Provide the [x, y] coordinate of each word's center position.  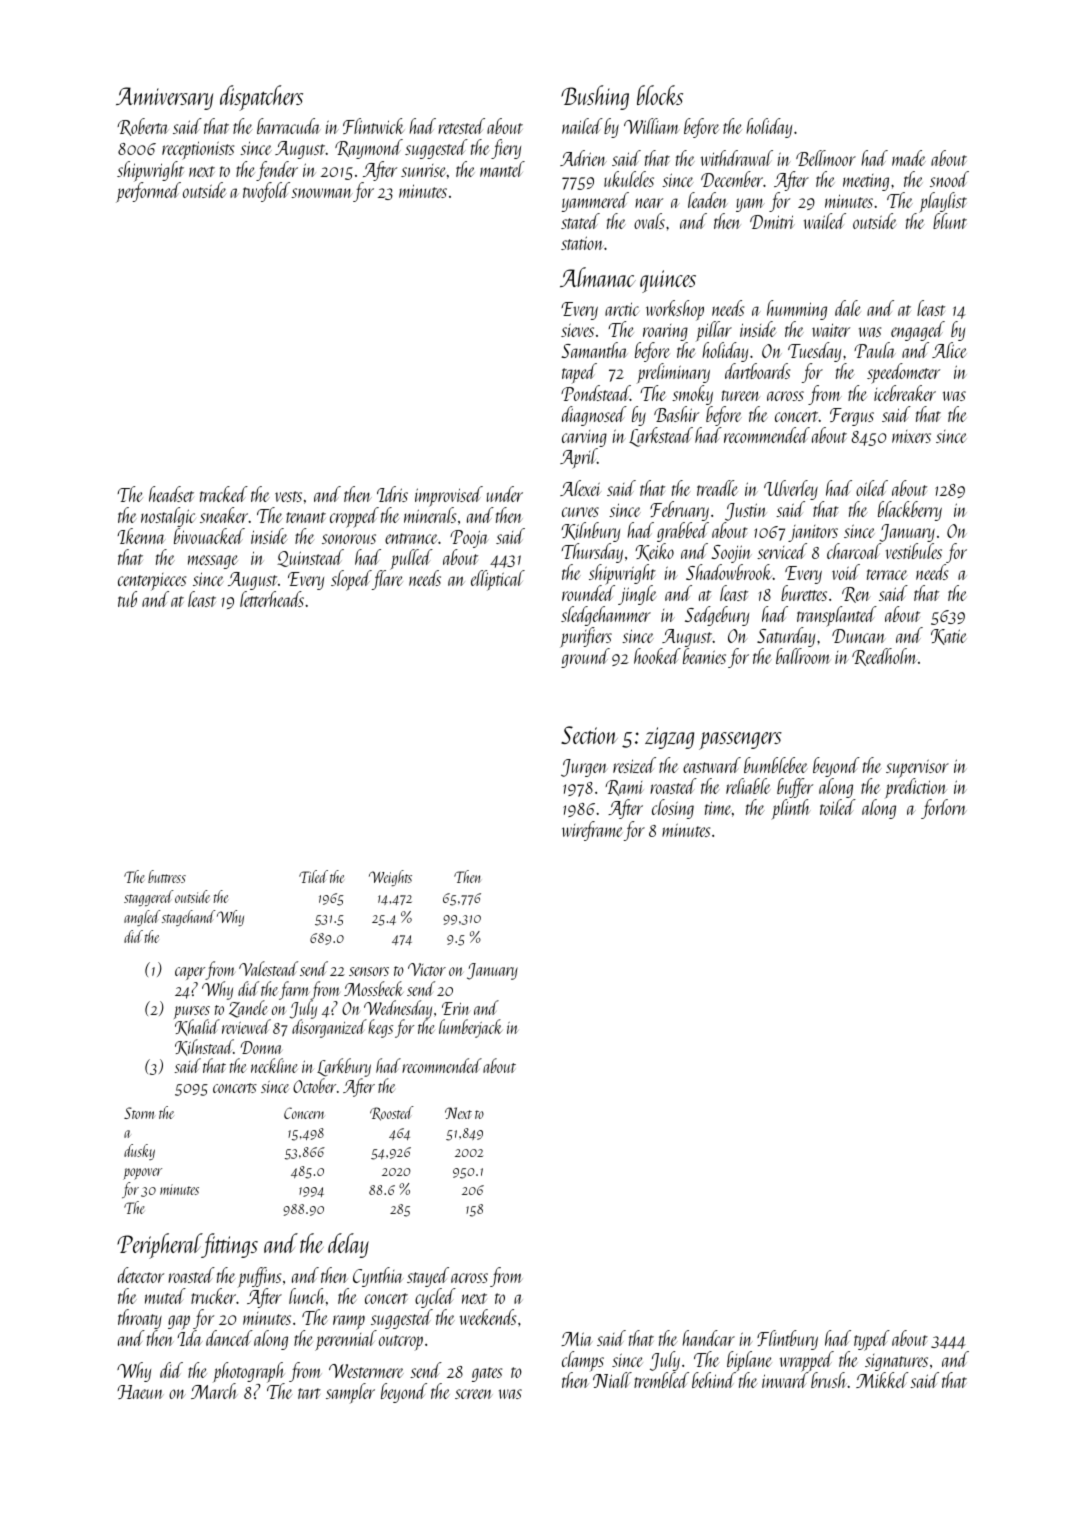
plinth [791, 809]
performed [148, 192]
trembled [661, 1380]
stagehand [189, 918]
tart [309, 1393]
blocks [660, 95]
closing [673, 809]
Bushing [595, 97]
